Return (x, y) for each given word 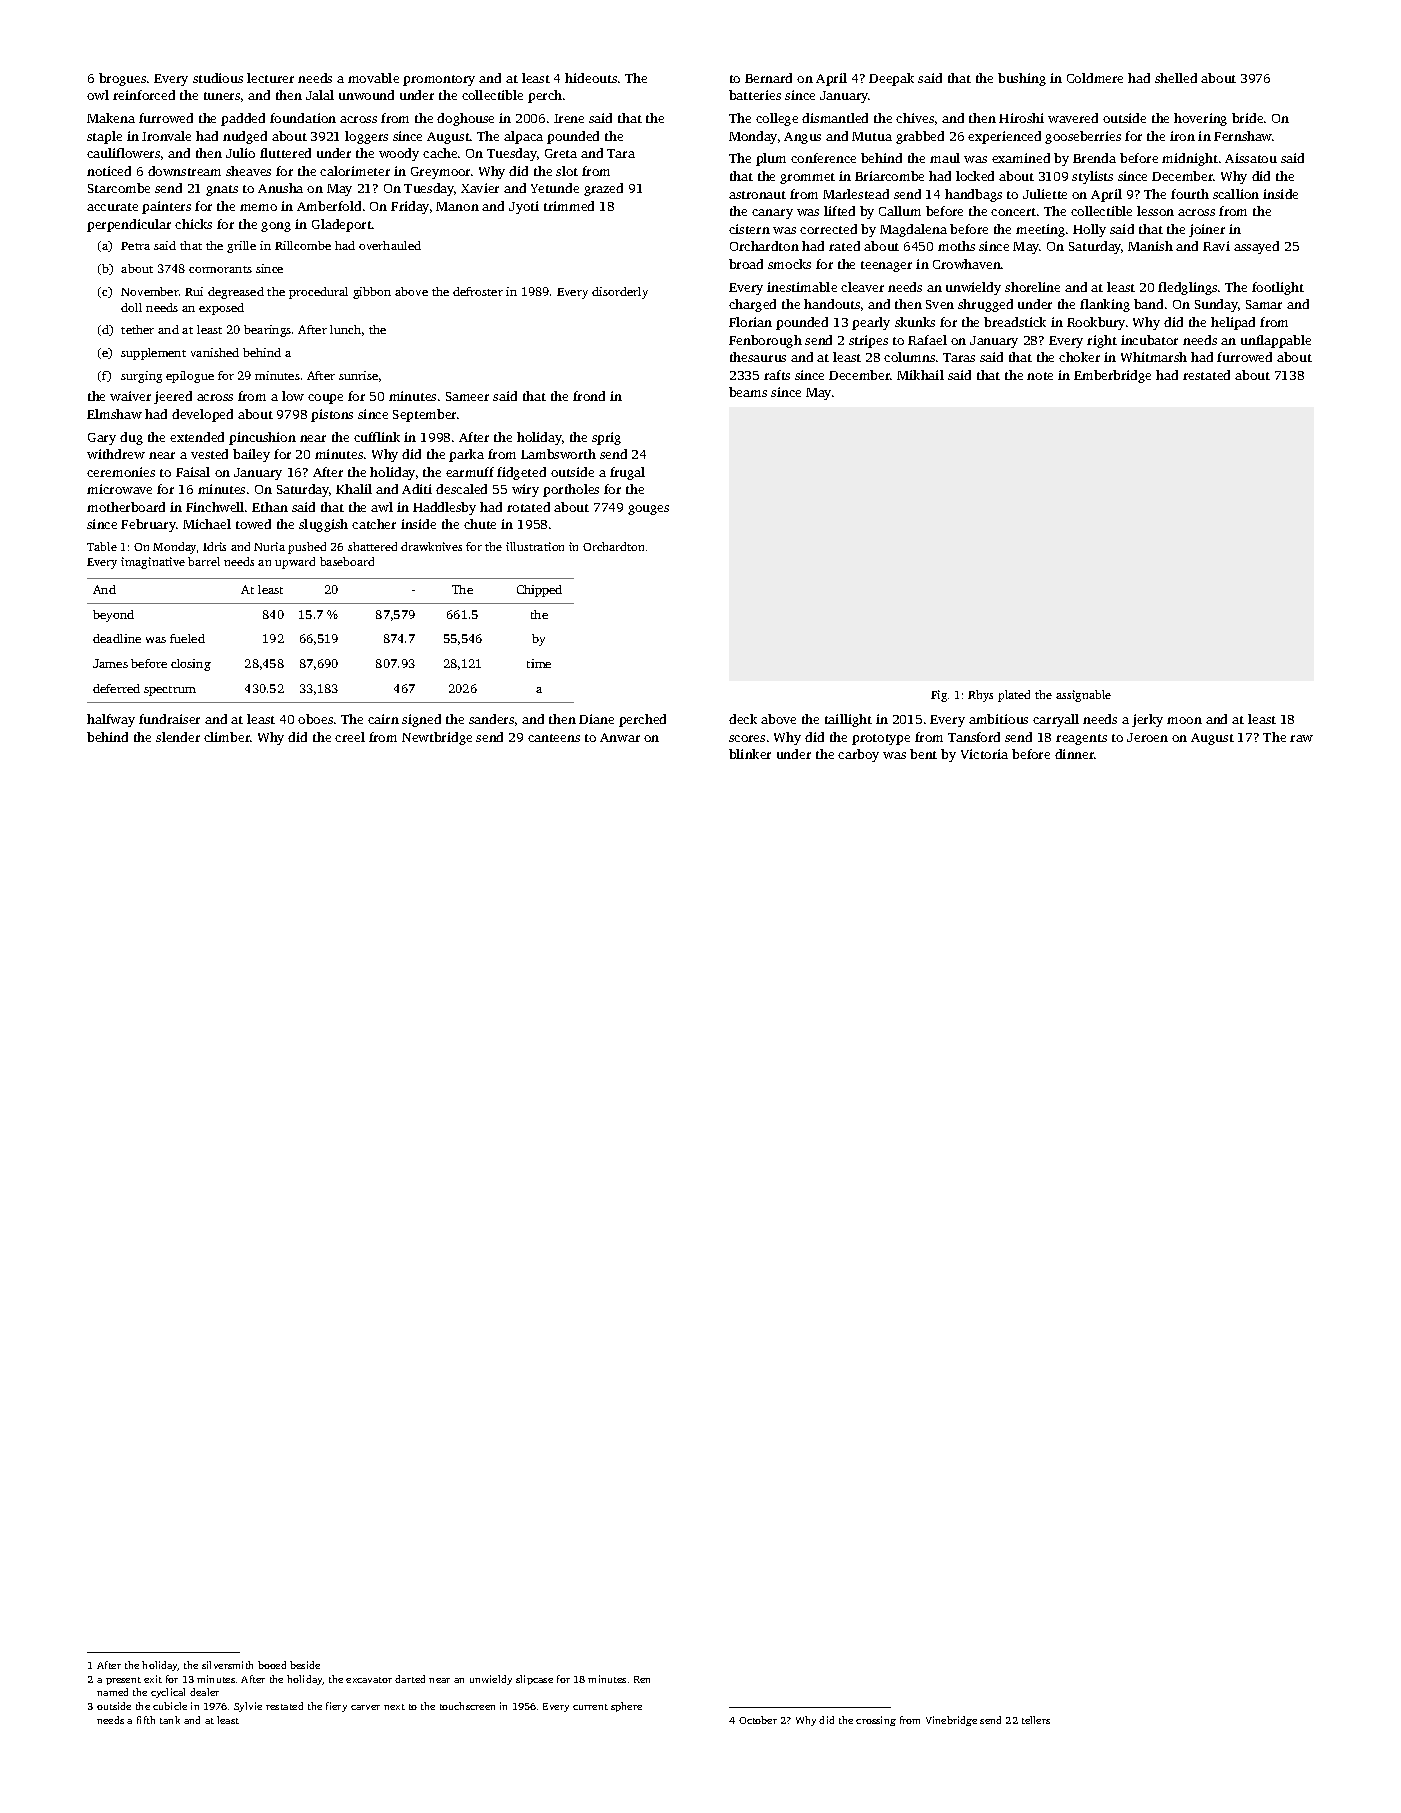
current (590, 1707)
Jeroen (1147, 737)
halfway (111, 720)
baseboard (347, 561)
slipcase (534, 1680)
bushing (1022, 79)
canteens (554, 738)
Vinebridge (951, 1721)
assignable (1083, 696)
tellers (1036, 1720)
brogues (122, 79)
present (123, 1681)
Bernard (768, 78)
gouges (648, 510)
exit (153, 1679)
